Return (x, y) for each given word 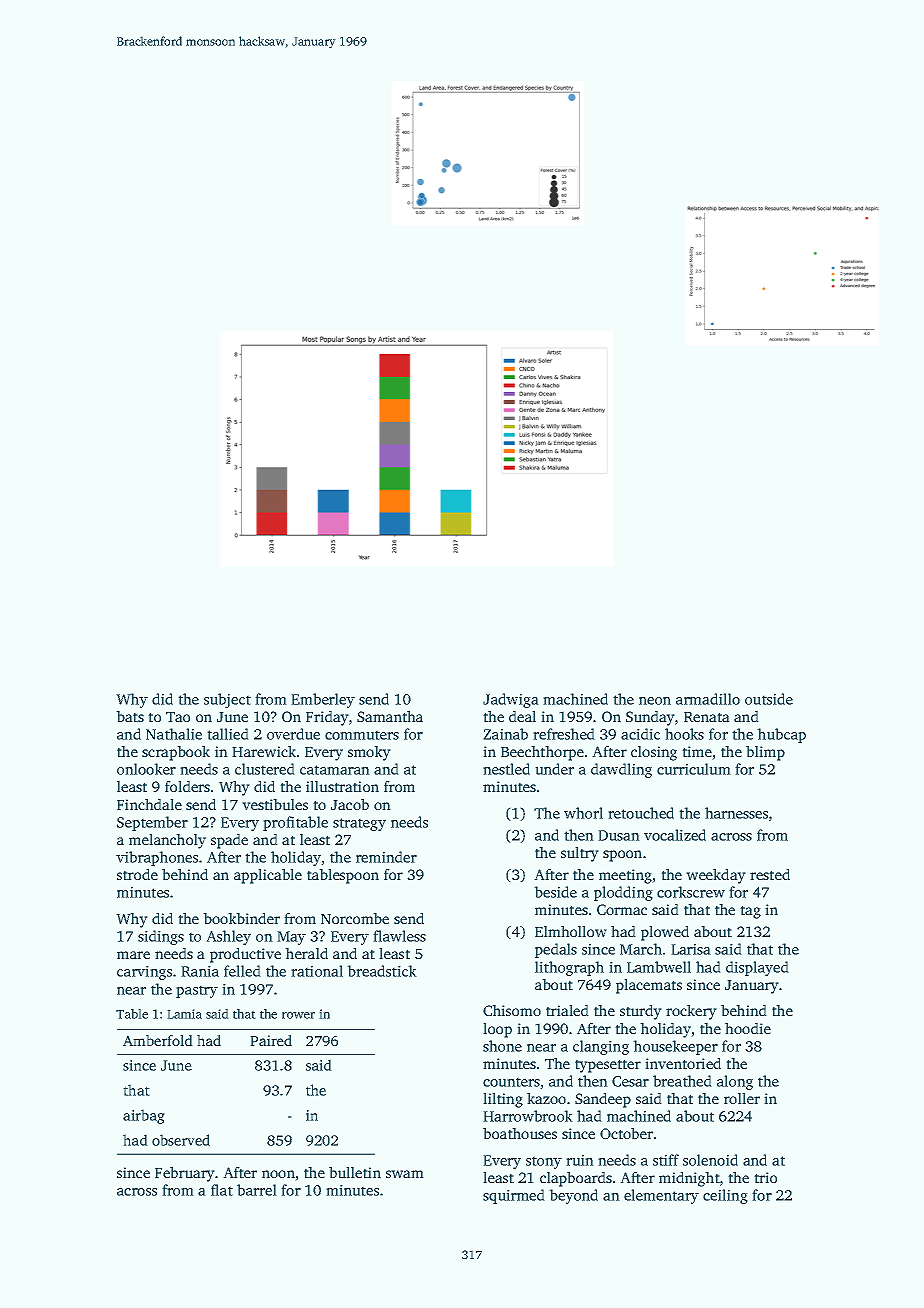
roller (742, 1098)
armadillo (708, 699)
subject (227, 700)
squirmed (514, 1196)
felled (242, 971)
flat (222, 1190)
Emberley (323, 700)
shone (502, 1046)
